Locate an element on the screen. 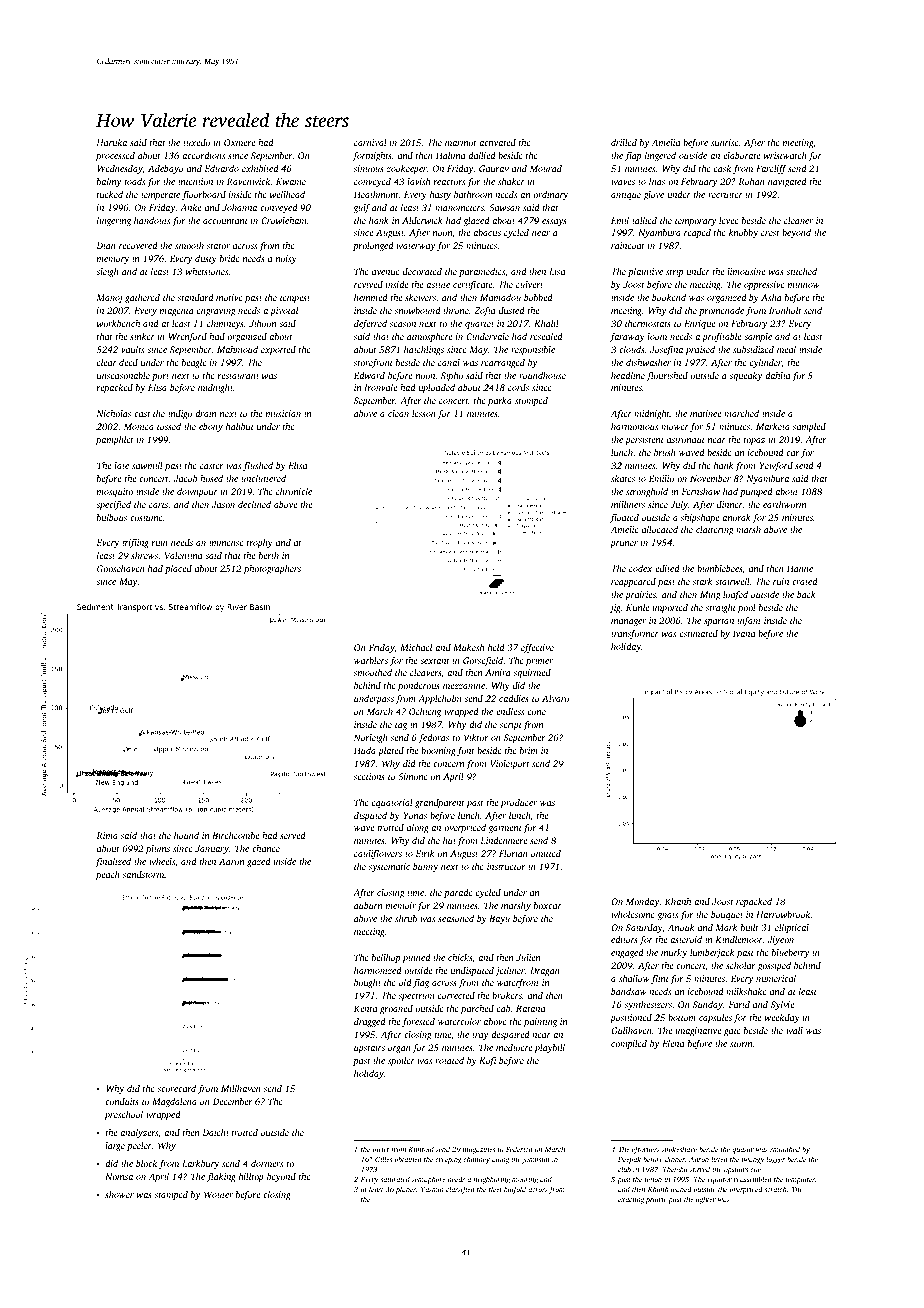 This screenshot has height=1308, width=924. standard is located at coordinates (196, 297).
